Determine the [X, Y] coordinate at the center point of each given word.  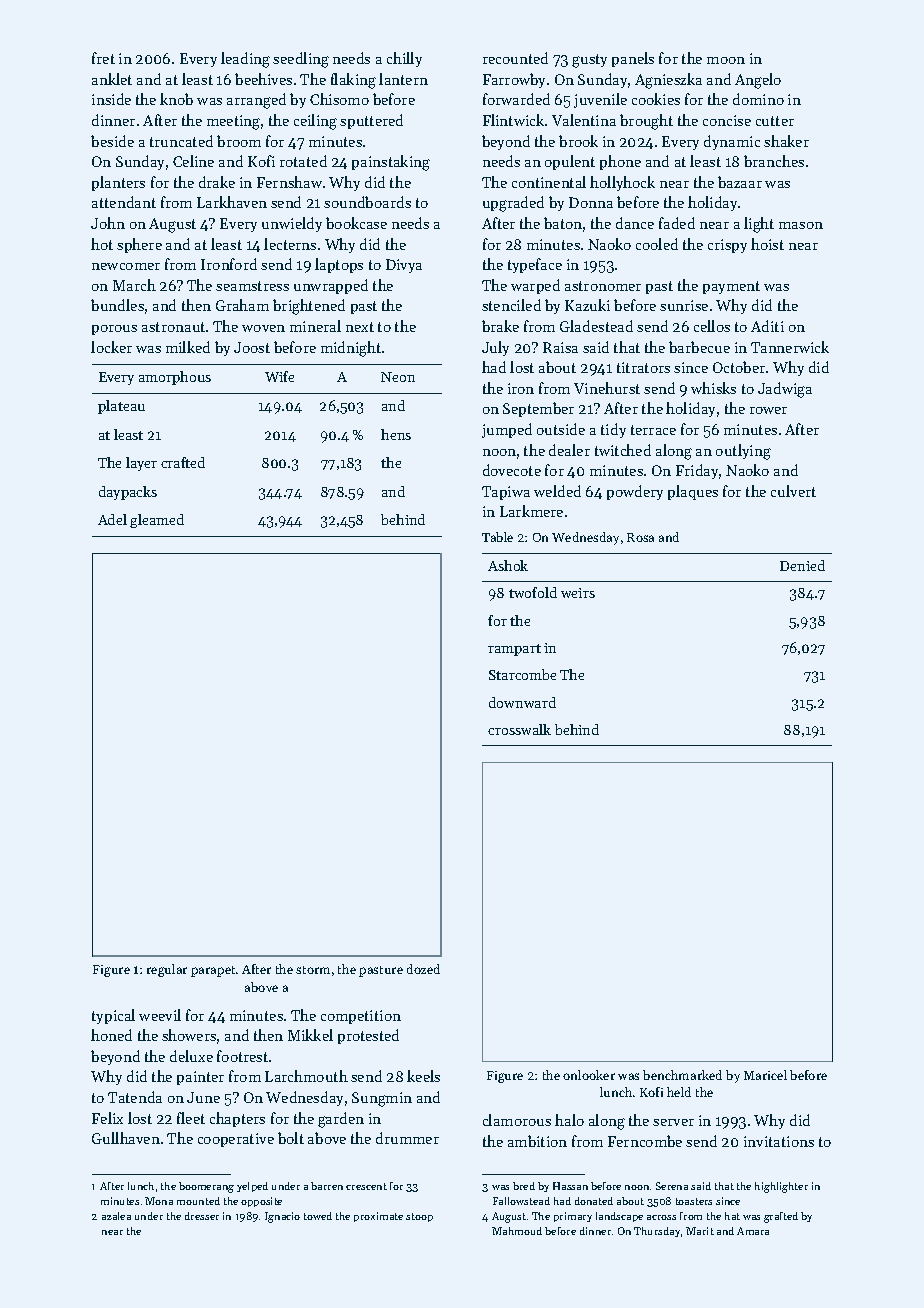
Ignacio [282, 1217]
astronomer [603, 286]
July [495, 348]
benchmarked [682, 1075]
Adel [112, 519]
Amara [753, 1231]
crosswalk [519, 729]
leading [245, 60]
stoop [419, 1217]
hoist [767, 244]
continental [549, 182]
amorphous [175, 378]
